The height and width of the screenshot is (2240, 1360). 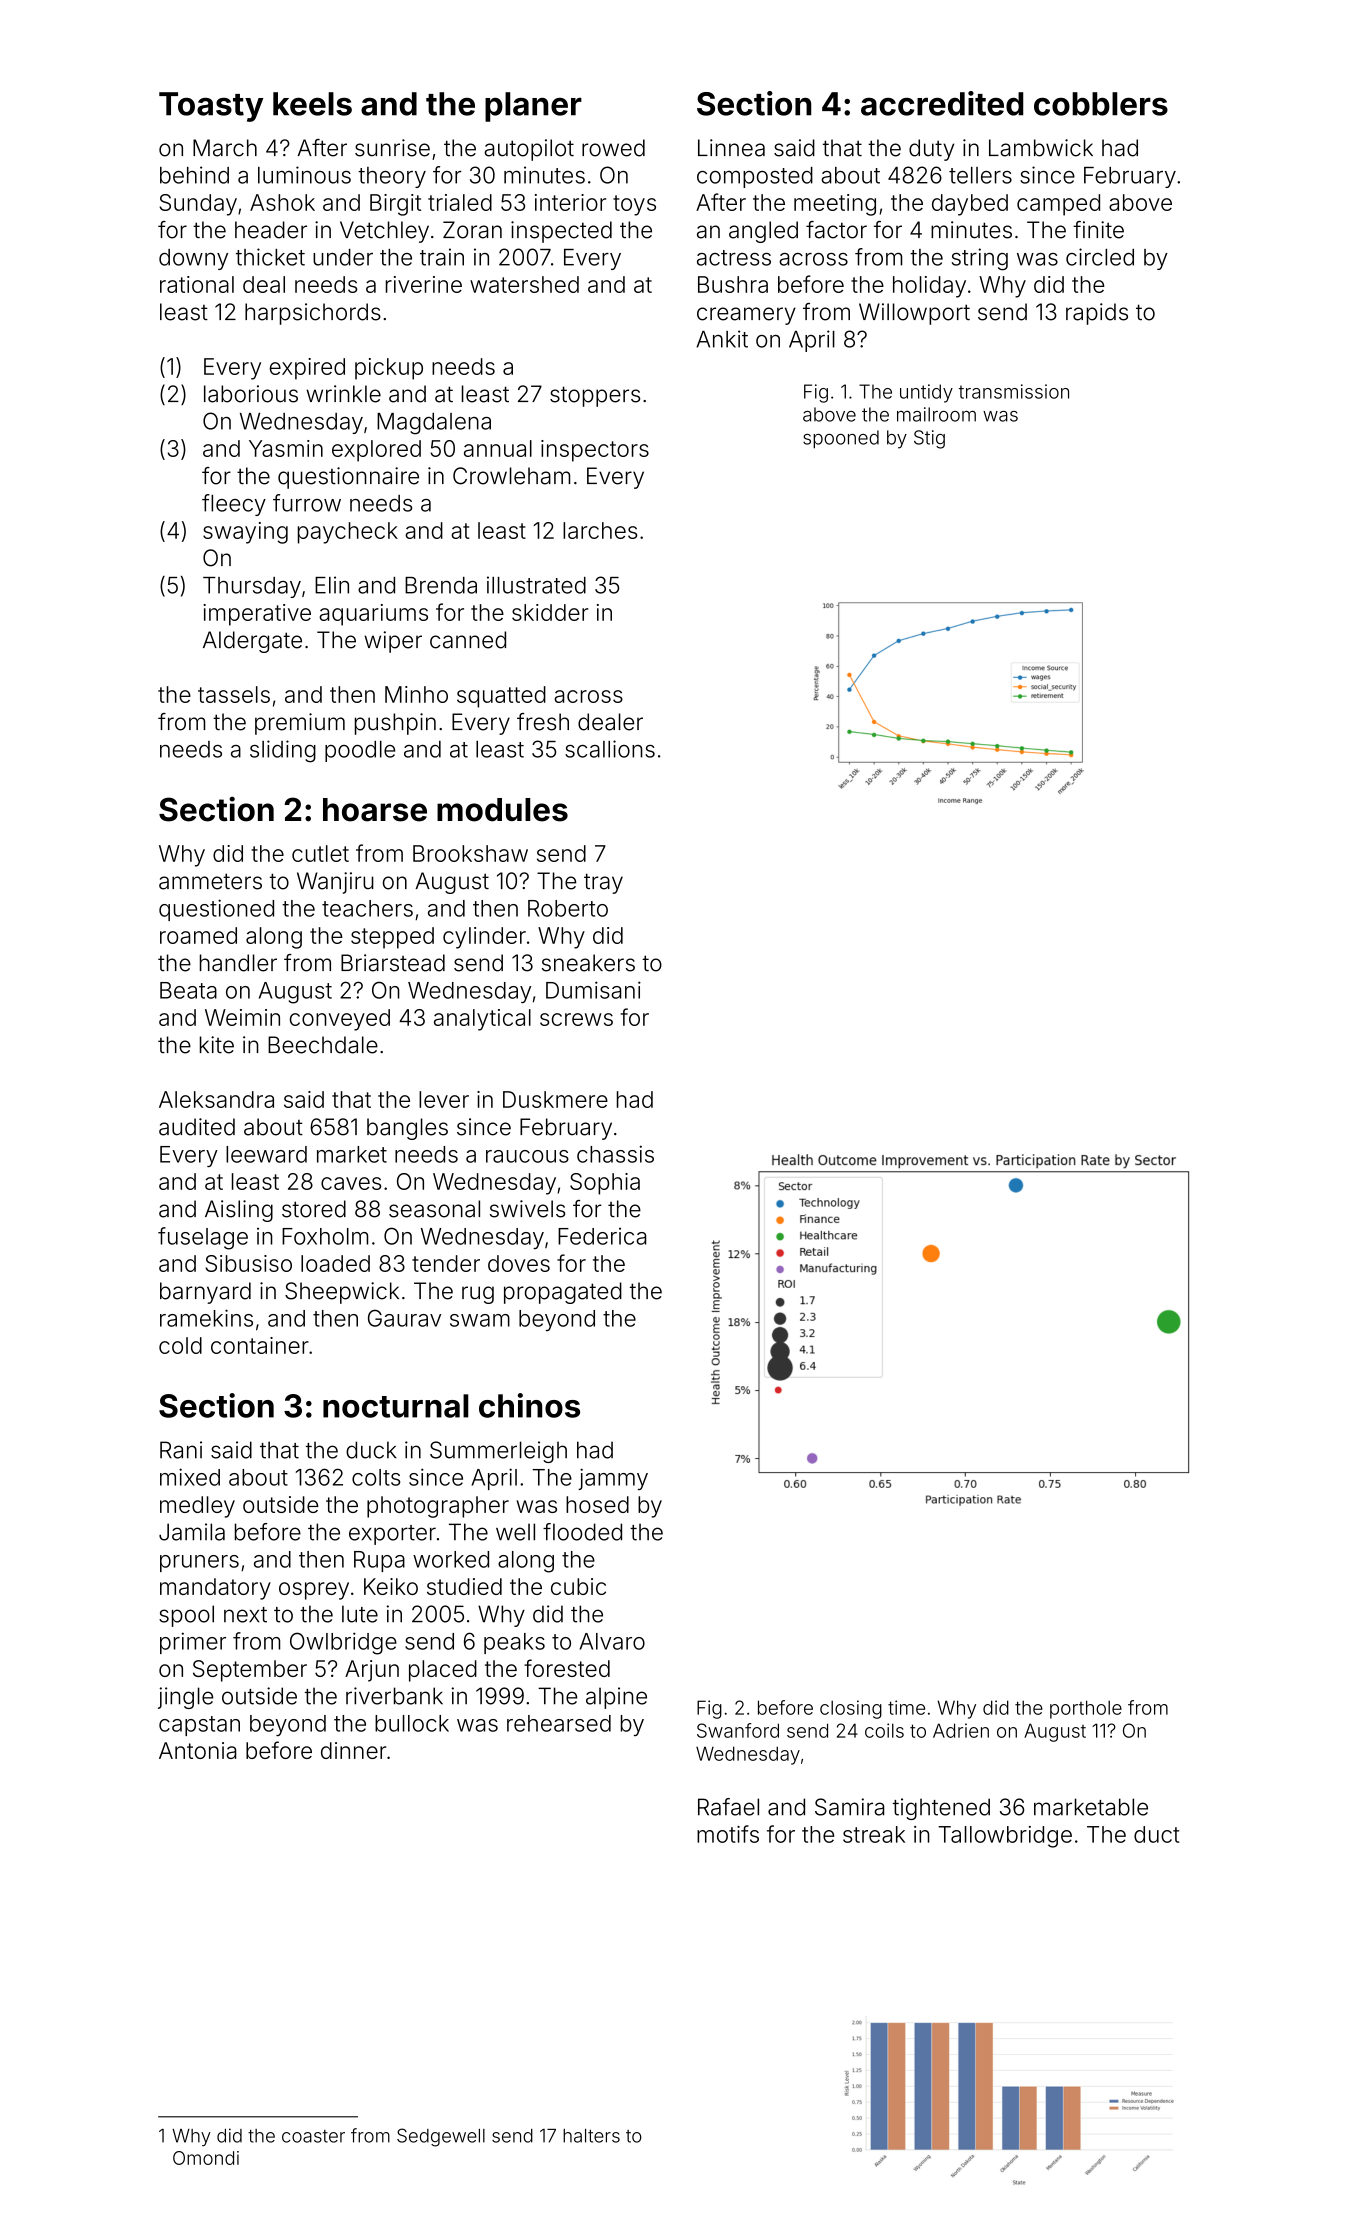 I want to click on stoppers, so click(x=595, y=396).
